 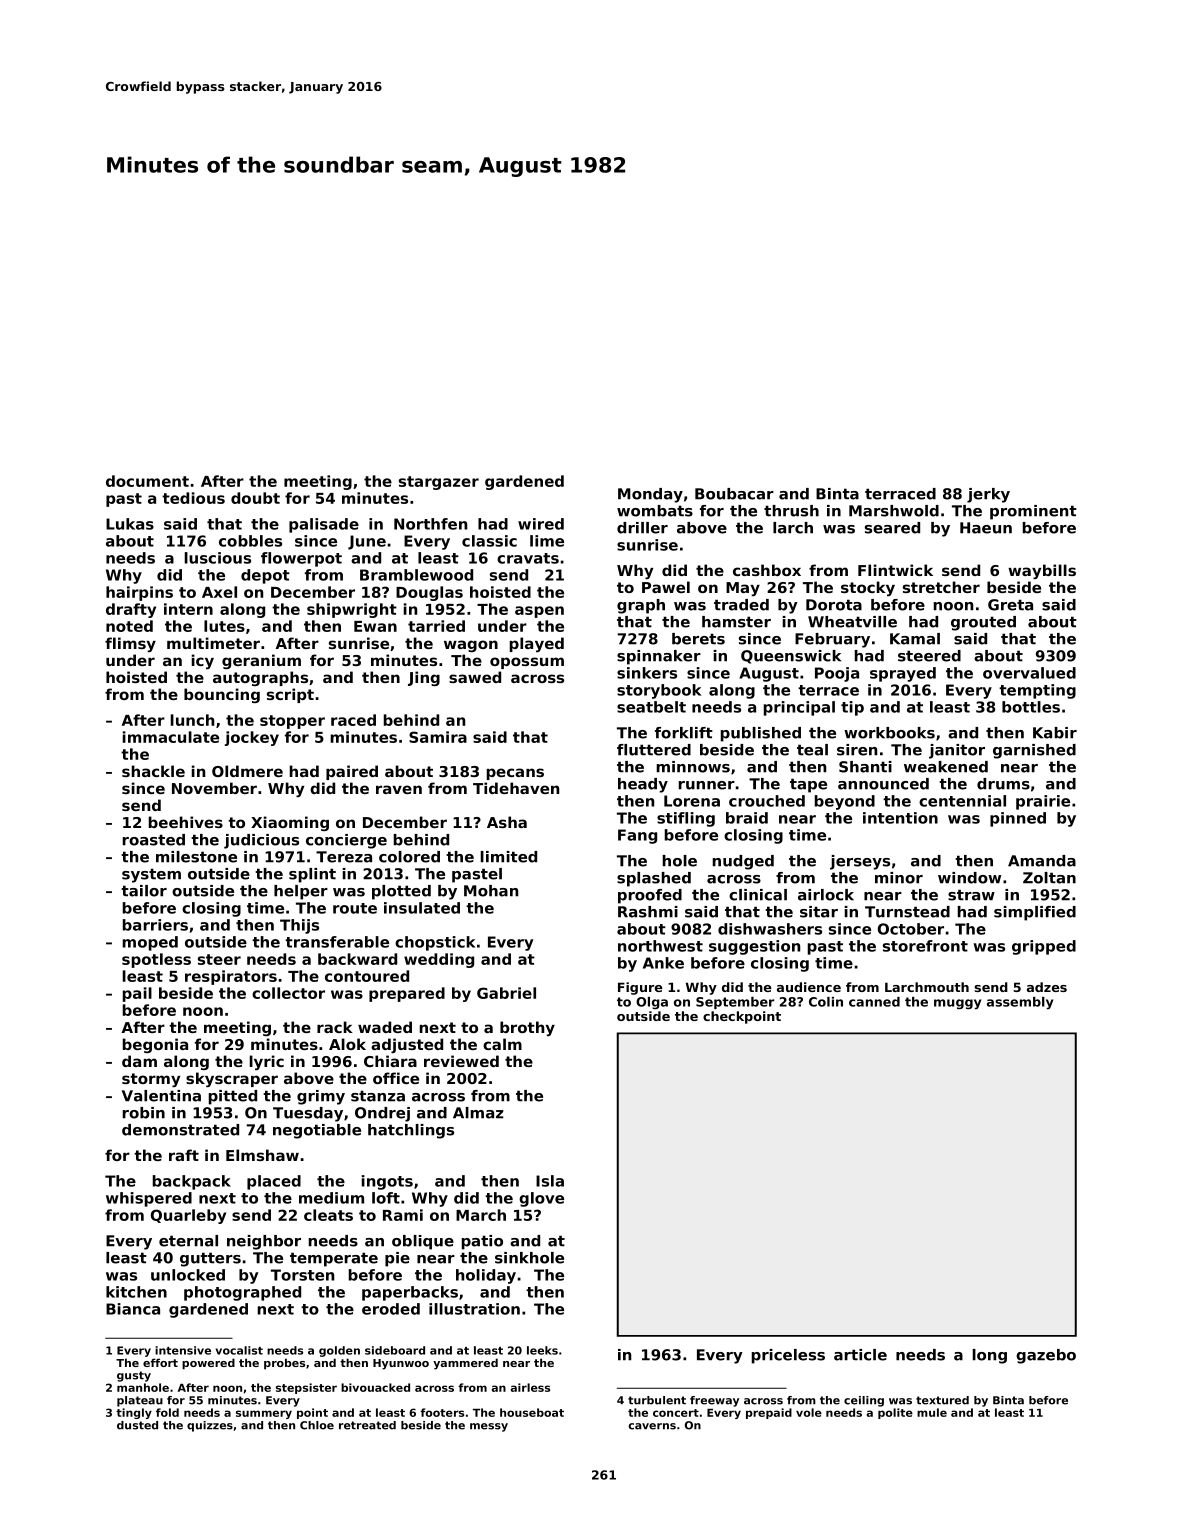 I want to click on Isla, so click(x=550, y=1181).
